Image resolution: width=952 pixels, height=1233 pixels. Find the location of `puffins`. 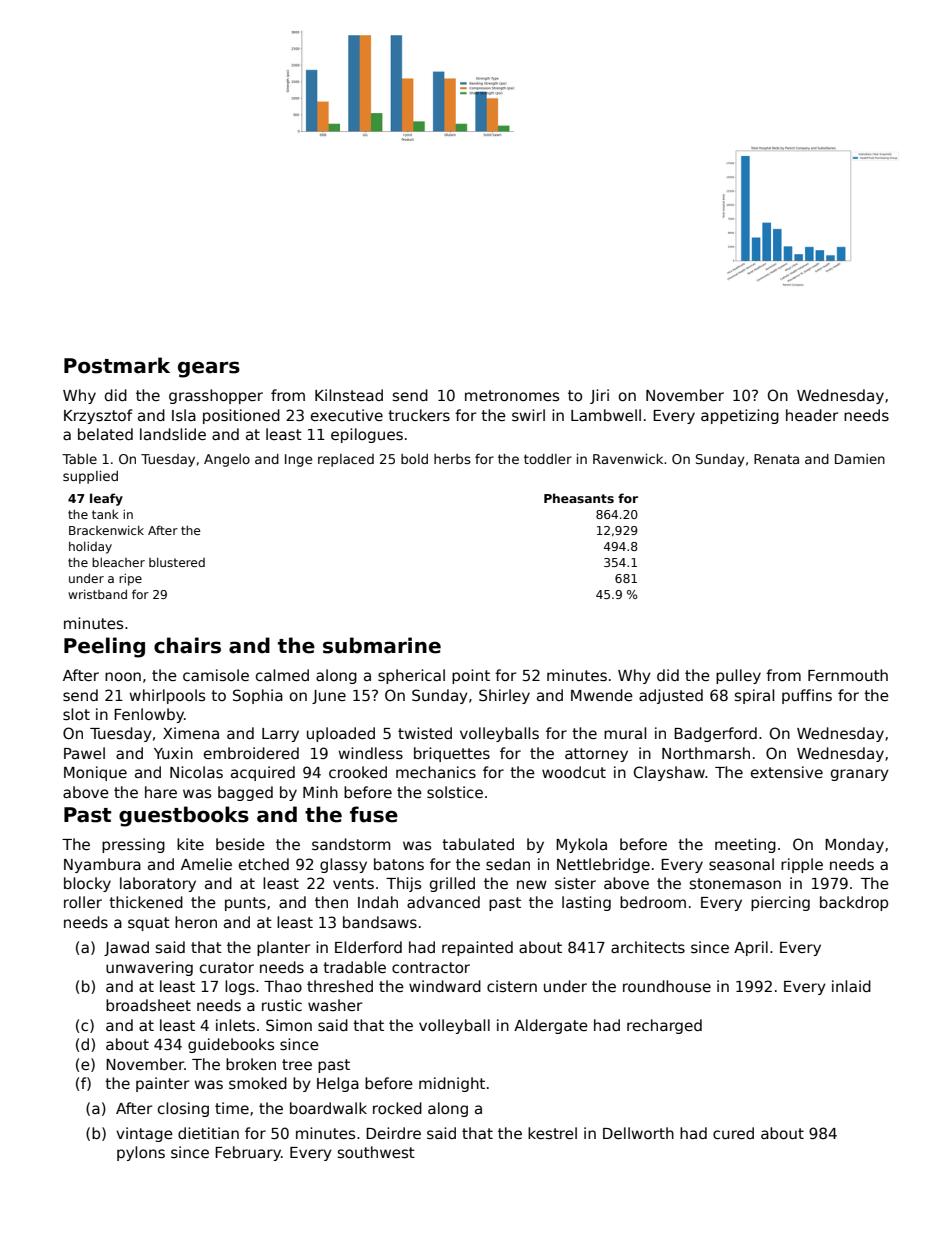

puffins is located at coordinates (807, 696).
